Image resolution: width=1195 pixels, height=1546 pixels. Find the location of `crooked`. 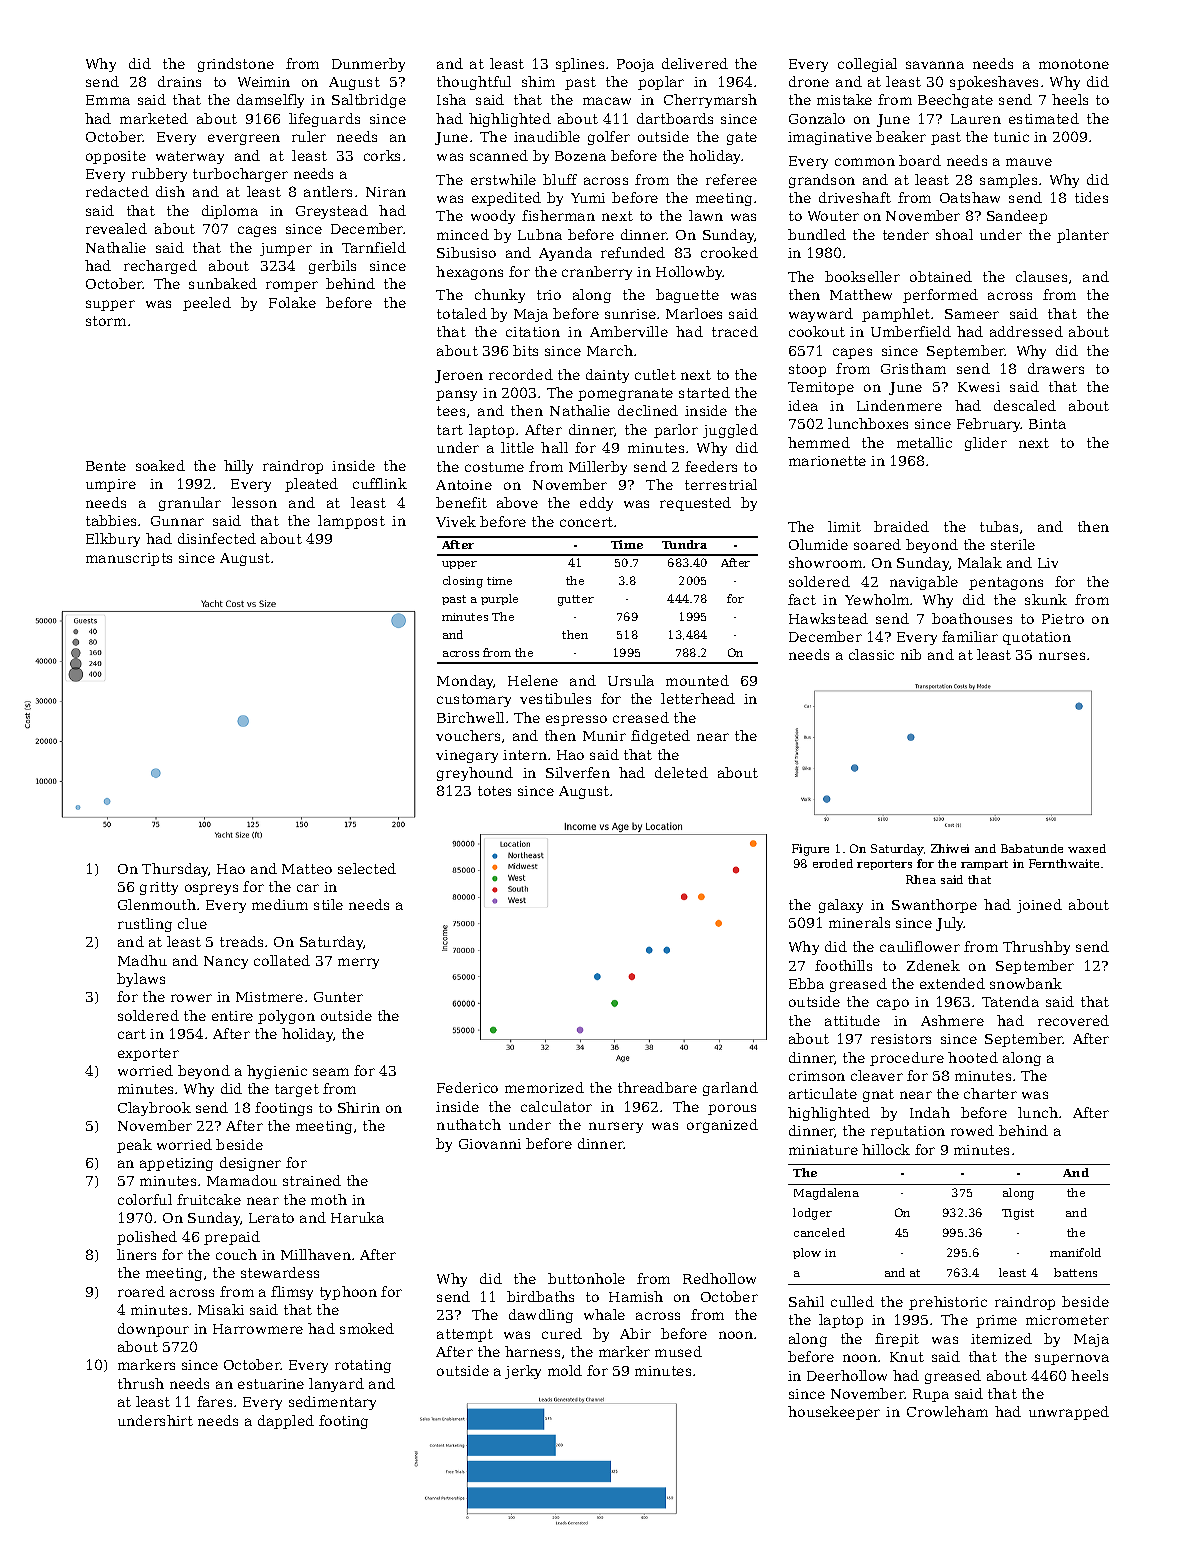

crooked is located at coordinates (729, 252).
